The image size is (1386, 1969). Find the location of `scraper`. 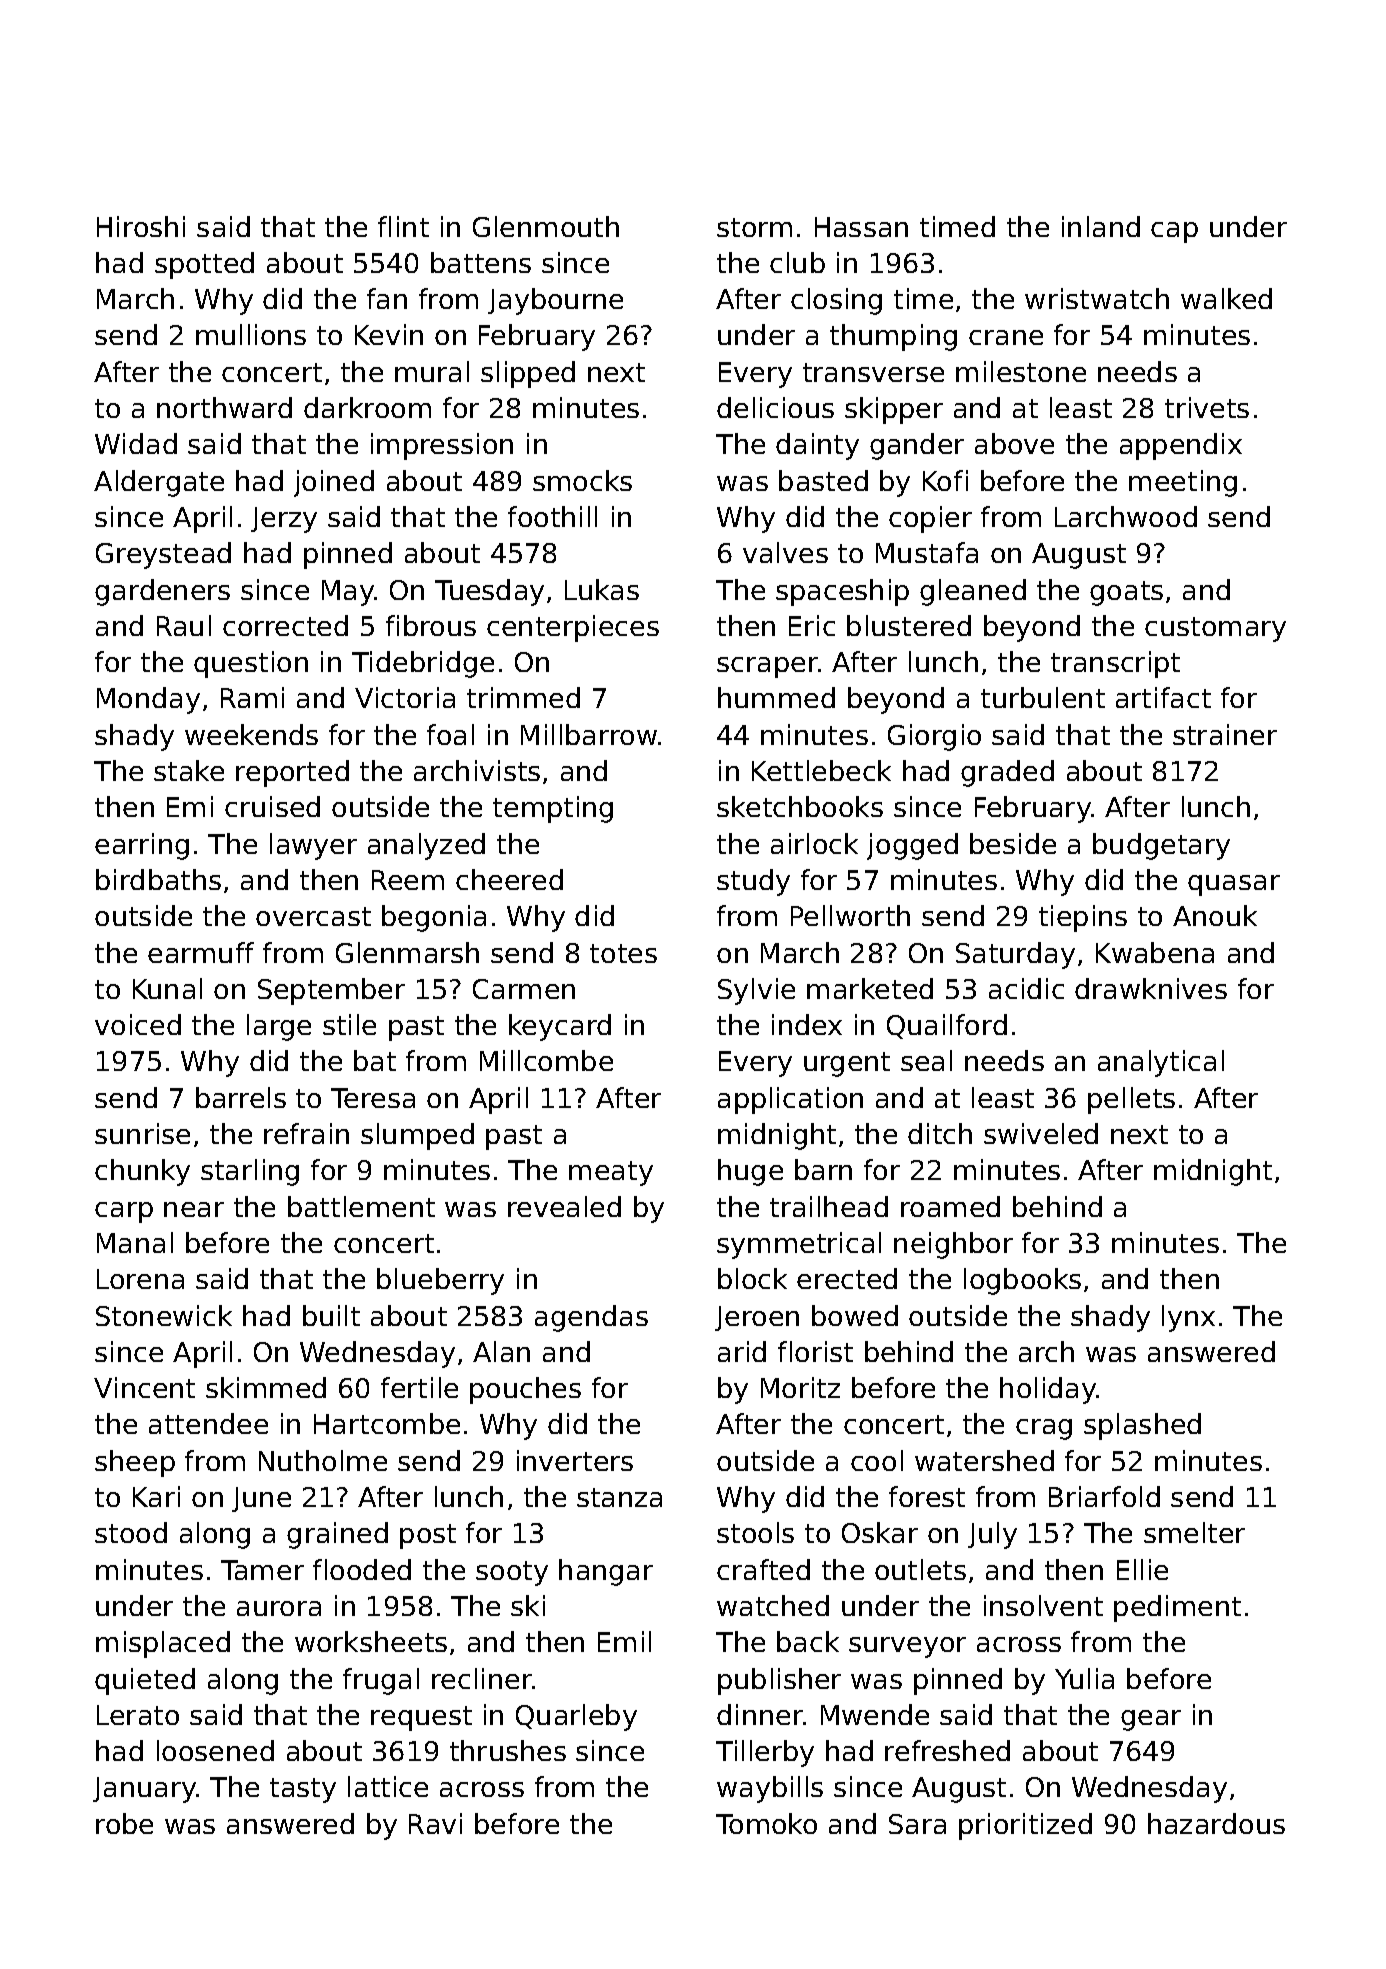

scraper is located at coordinates (767, 667).
